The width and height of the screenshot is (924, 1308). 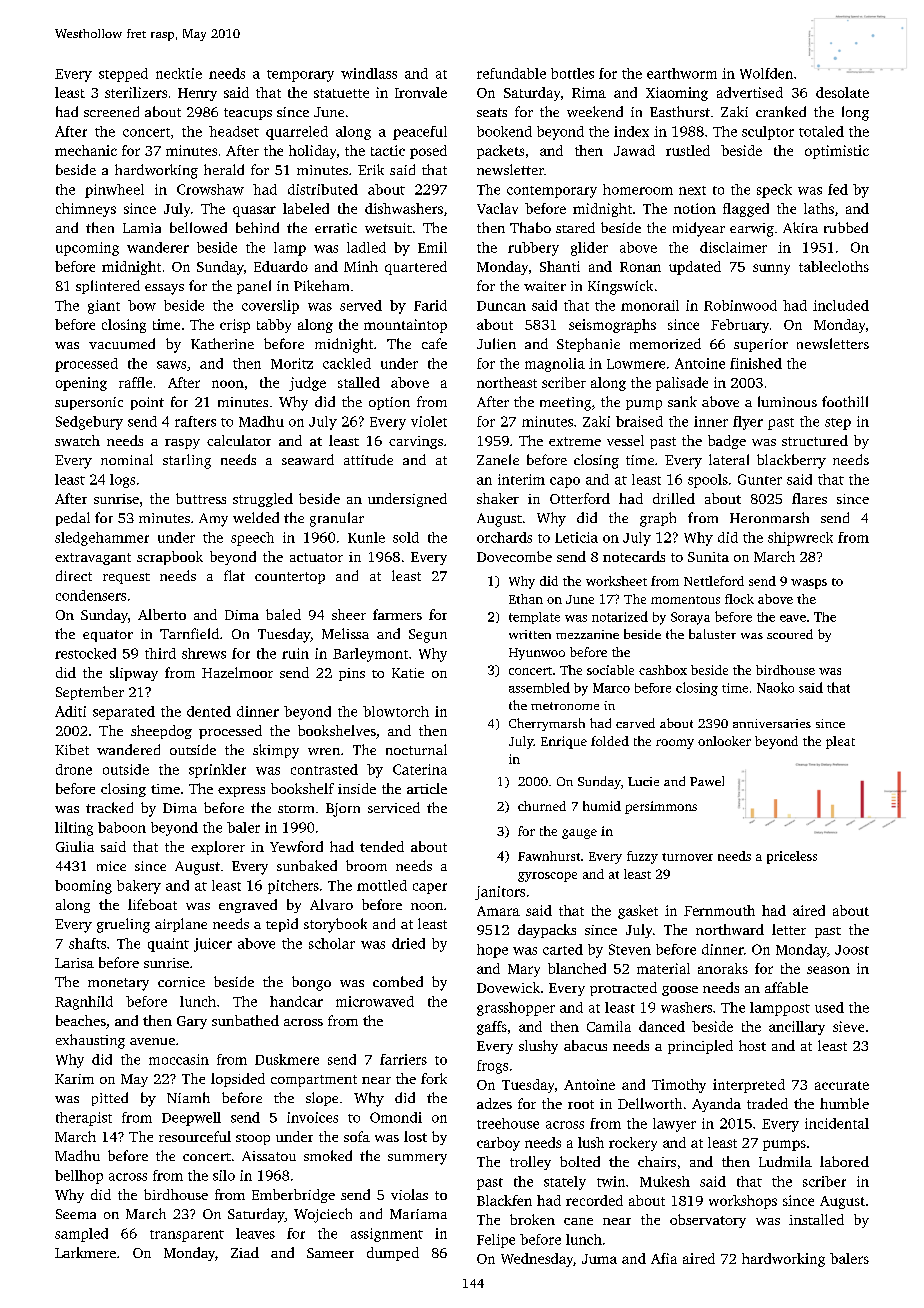 What do you see at coordinates (840, 742) in the screenshot?
I see `pleat` at bounding box center [840, 742].
